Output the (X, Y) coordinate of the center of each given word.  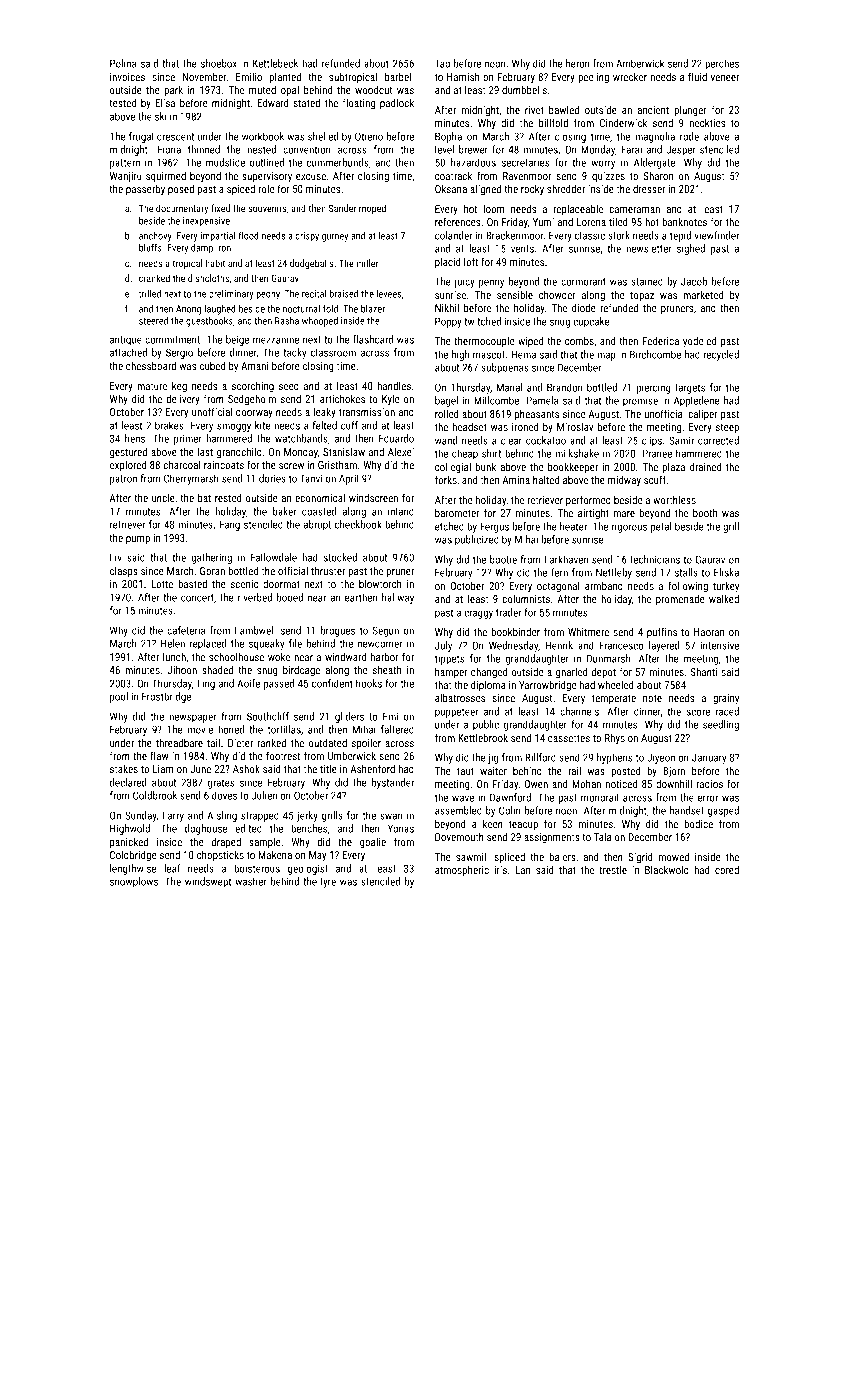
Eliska (726, 572)
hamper (451, 673)
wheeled (616, 684)
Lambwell (255, 630)
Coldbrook (155, 795)
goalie (373, 843)
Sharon (658, 176)
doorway (254, 413)
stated (307, 102)
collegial (453, 468)
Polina (123, 63)
